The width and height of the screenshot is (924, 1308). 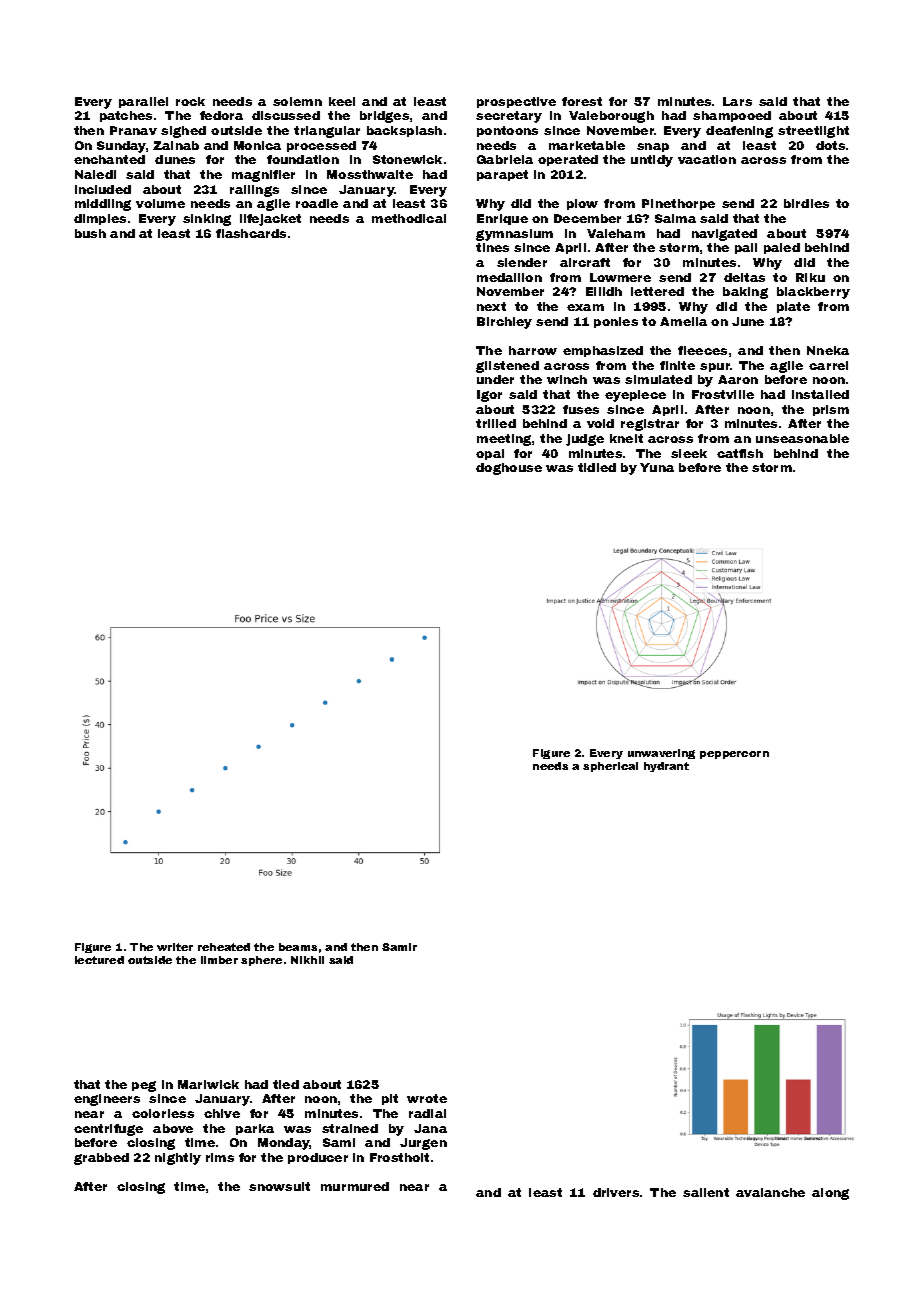 What do you see at coordinates (143, 102) in the screenshot?
I see `parallel` at bounding box center [143, 102].
